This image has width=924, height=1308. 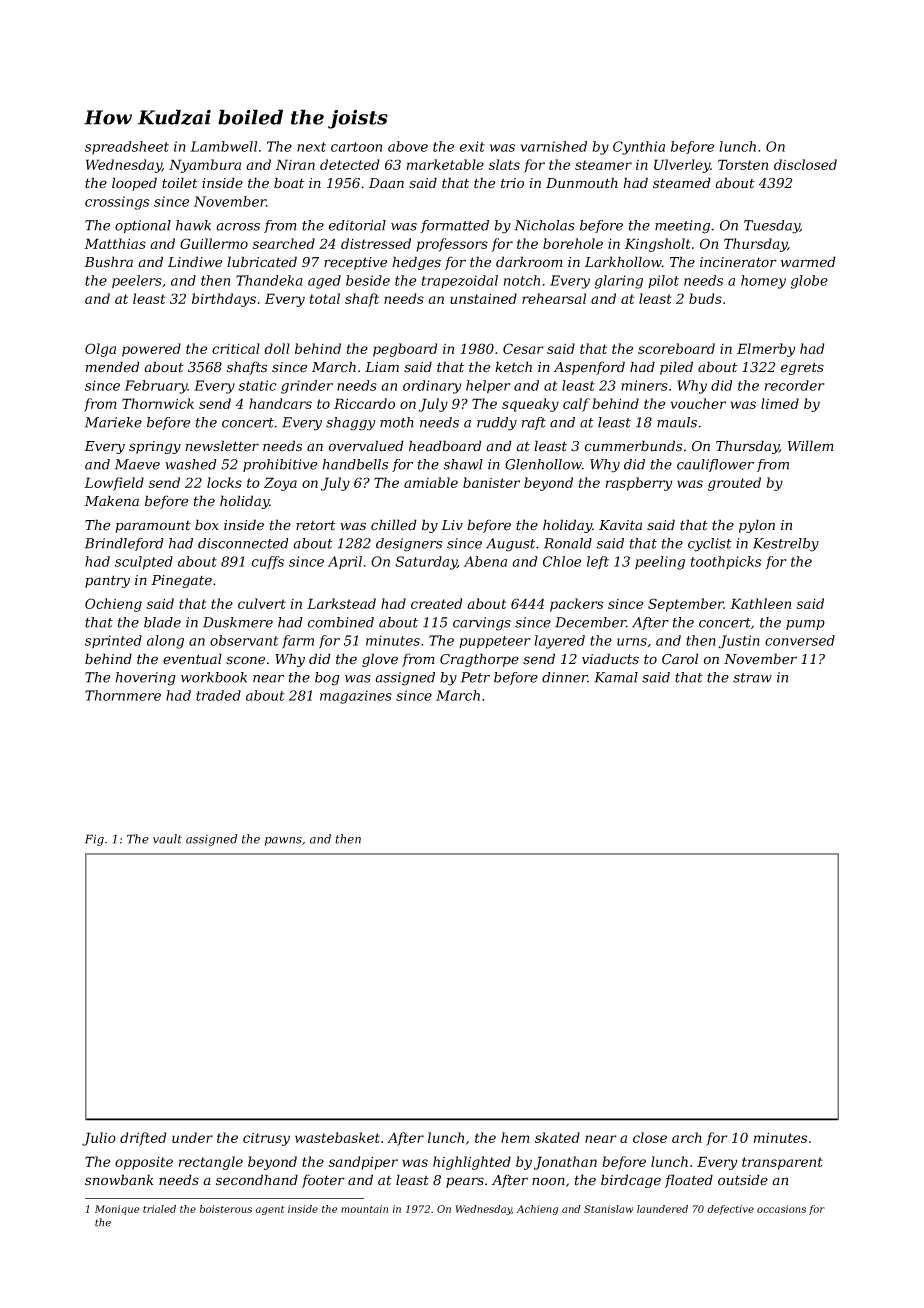 What do you see at coordinates (137, 282) in the image?
I see `peelers` at bounding box center [137, 282].
